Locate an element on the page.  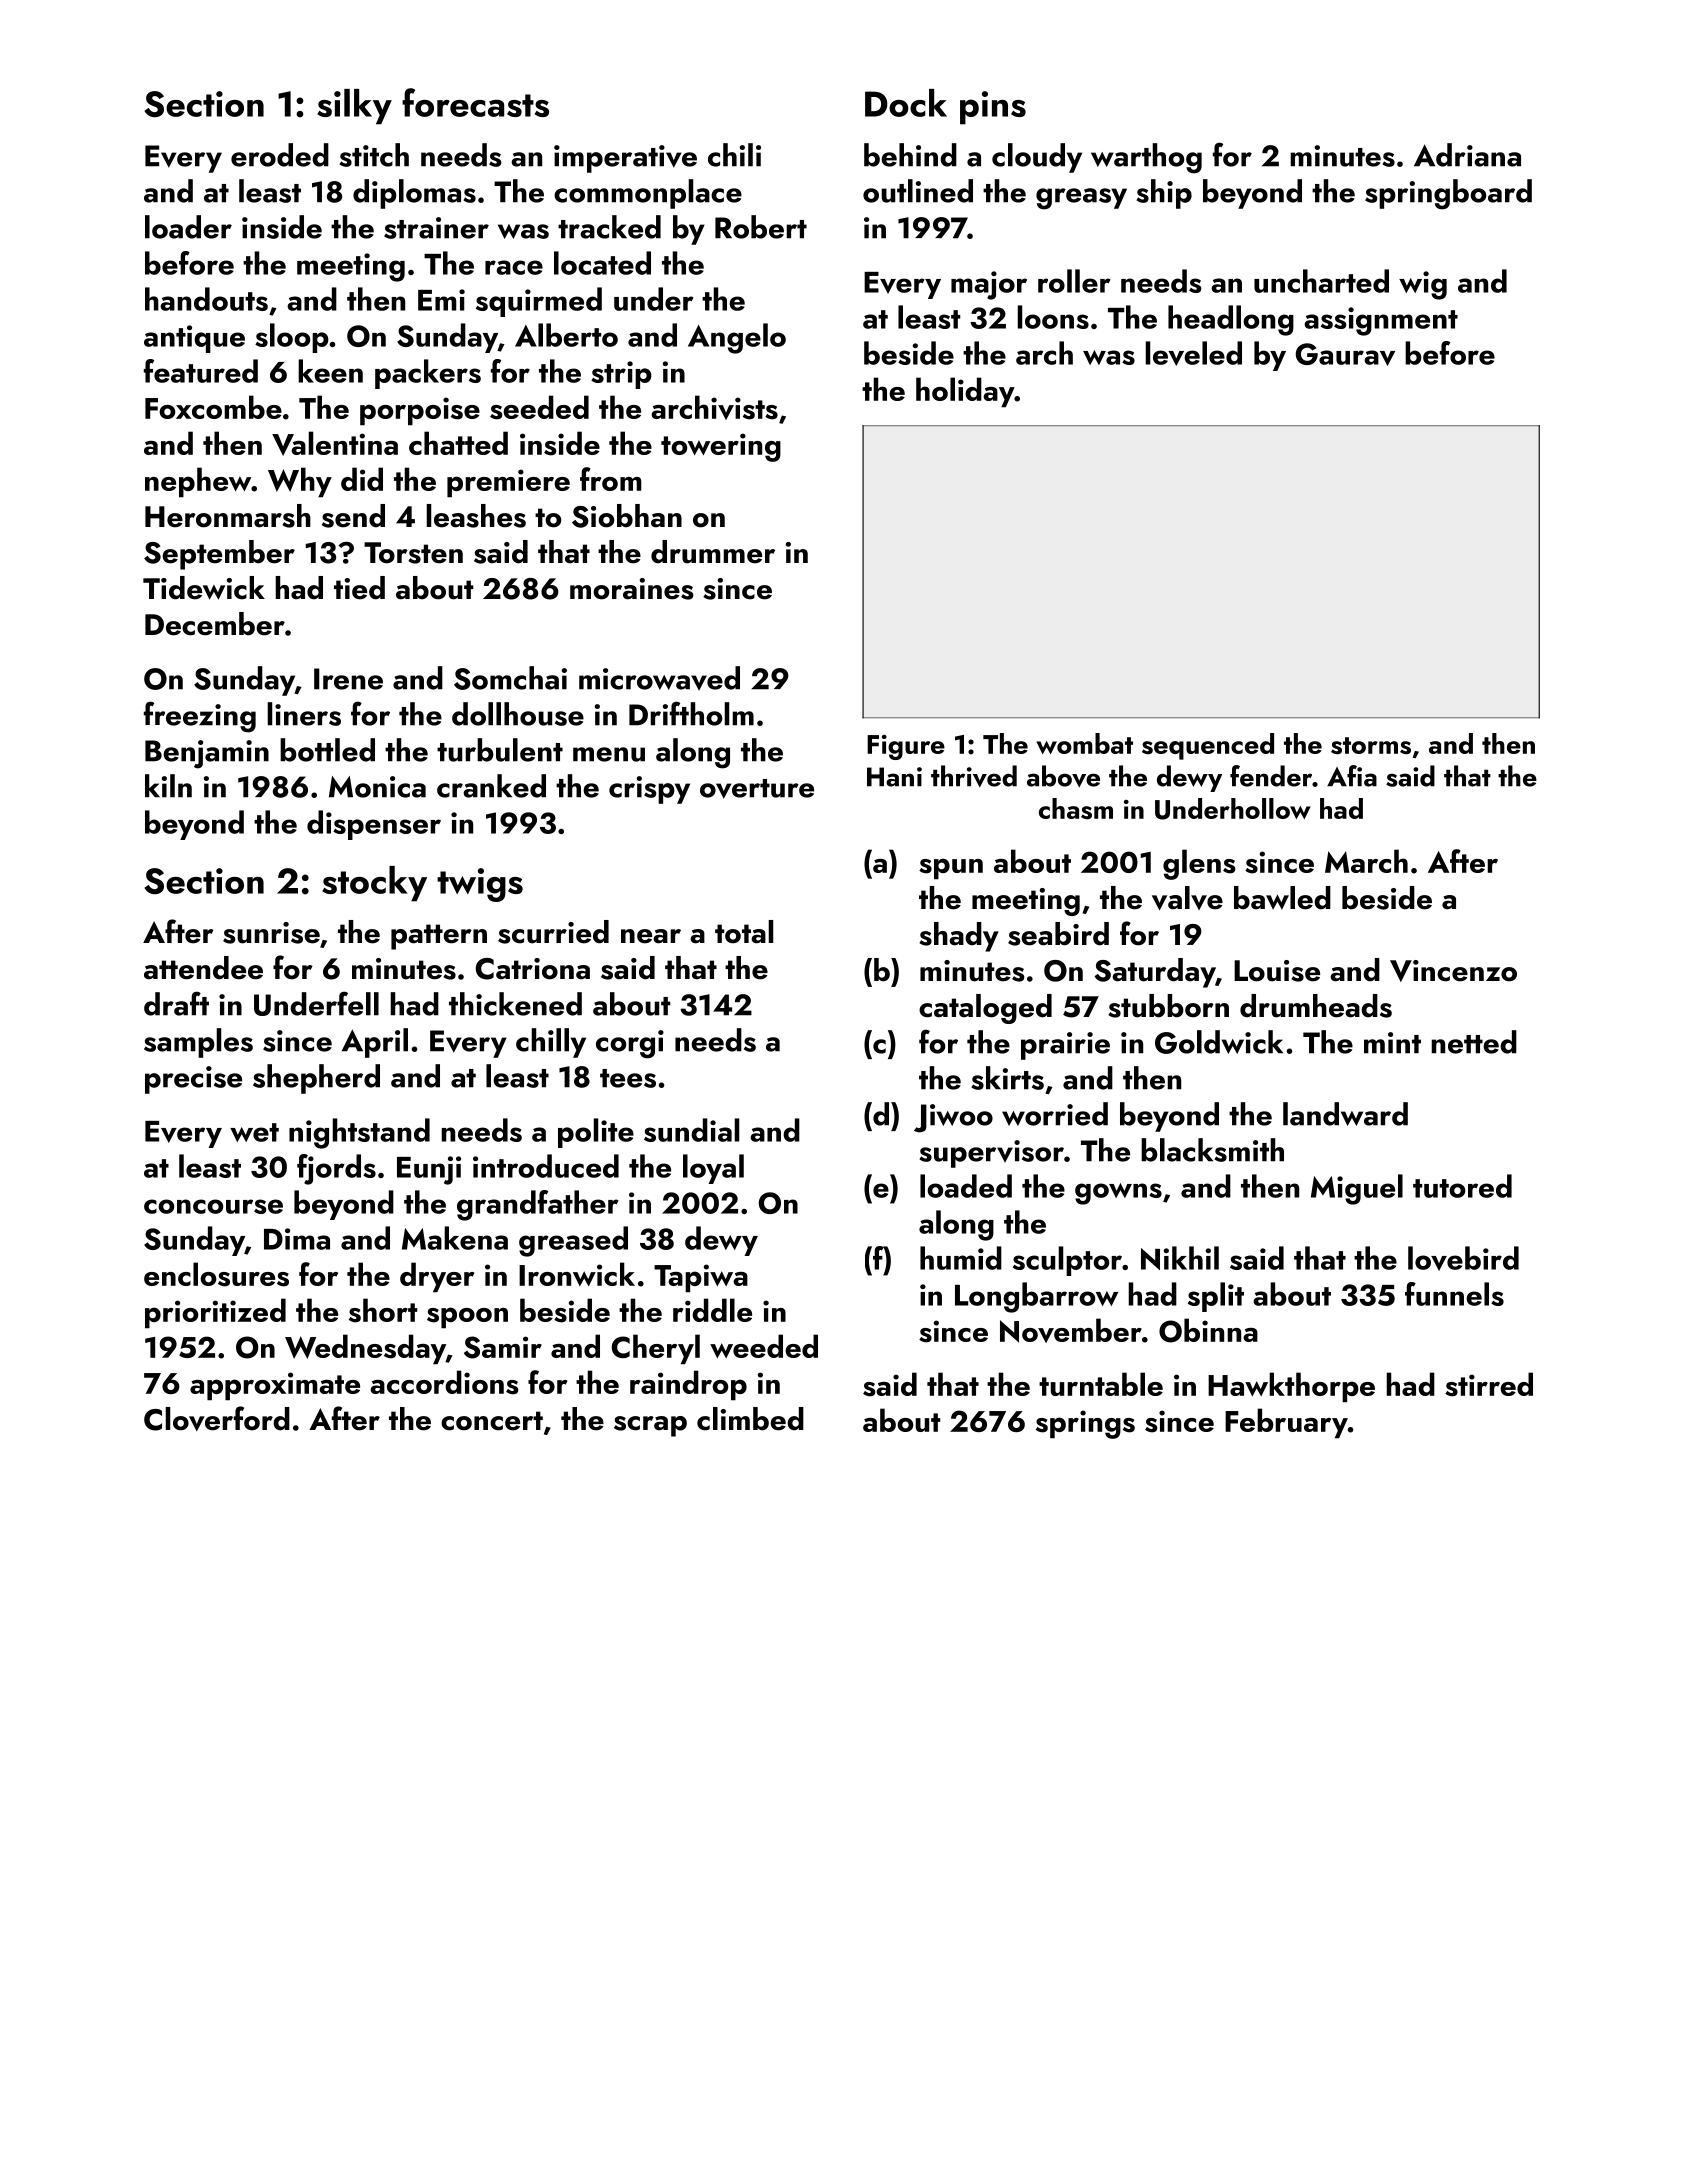
warthog is located at coordinates (1146, 158).
